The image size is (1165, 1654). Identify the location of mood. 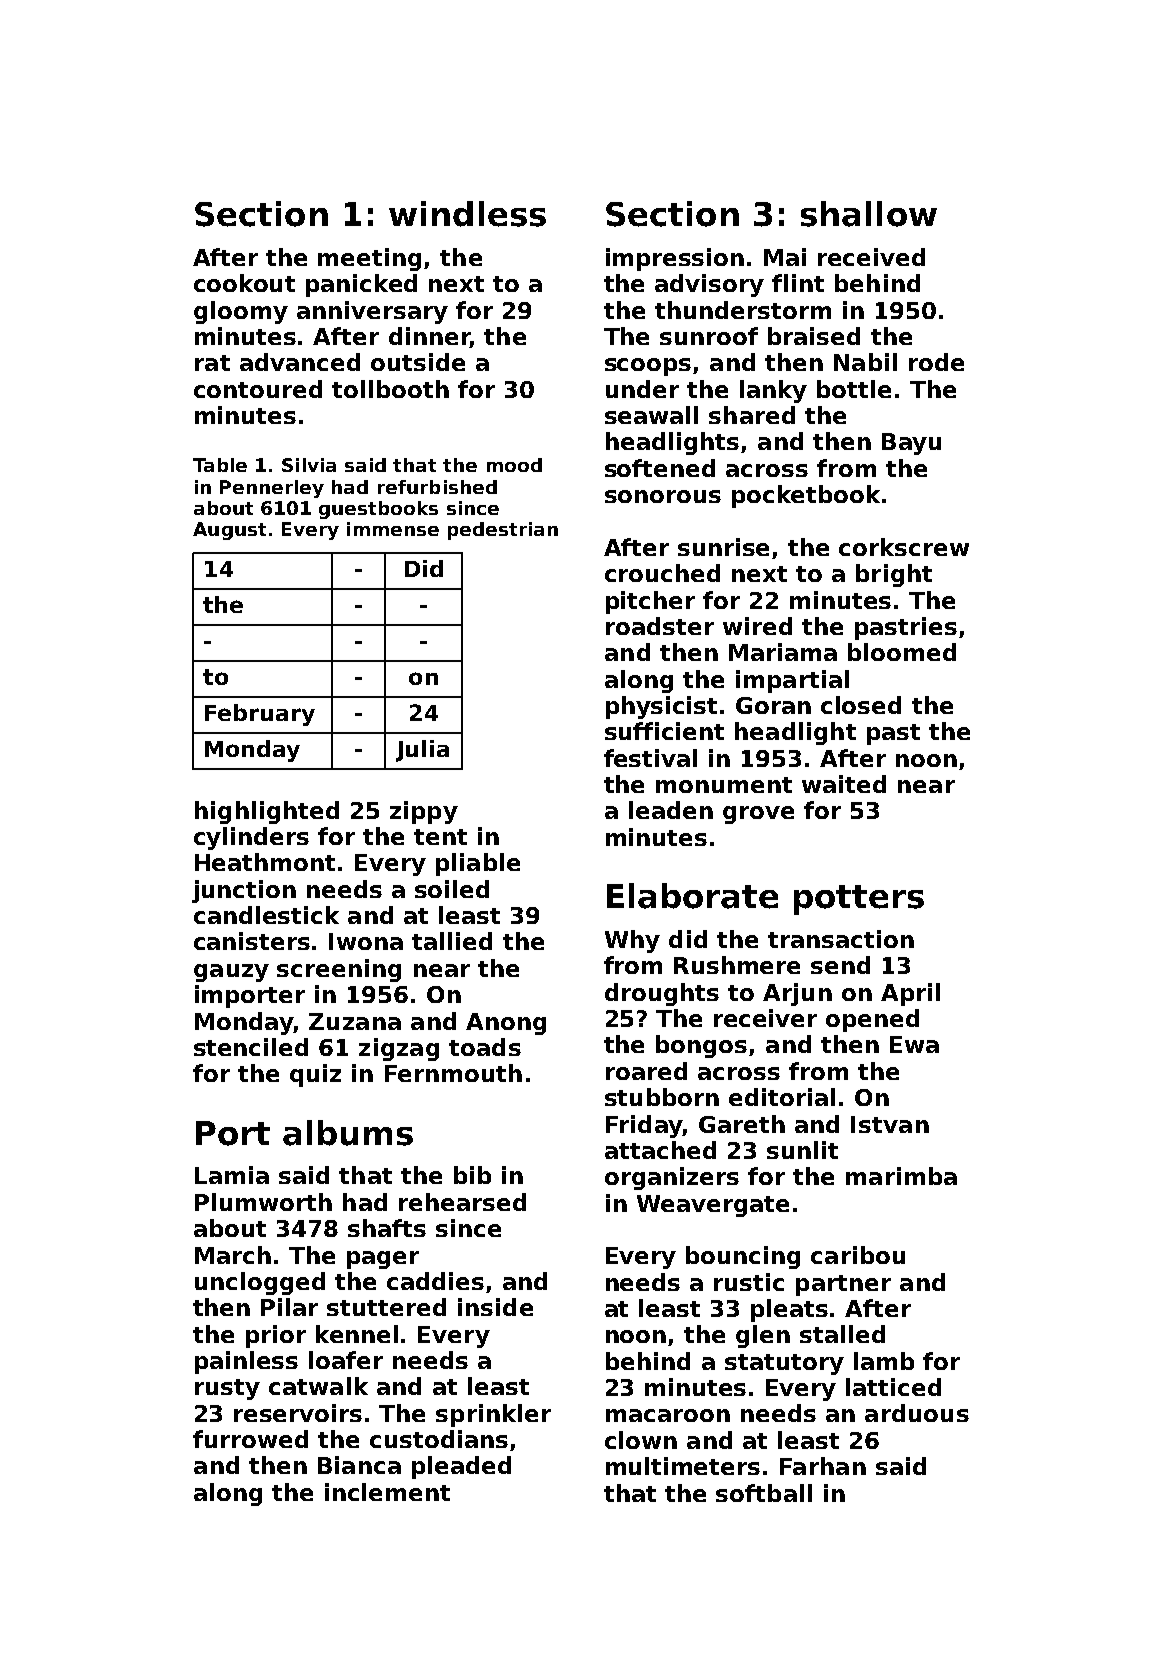
(514, 465).
